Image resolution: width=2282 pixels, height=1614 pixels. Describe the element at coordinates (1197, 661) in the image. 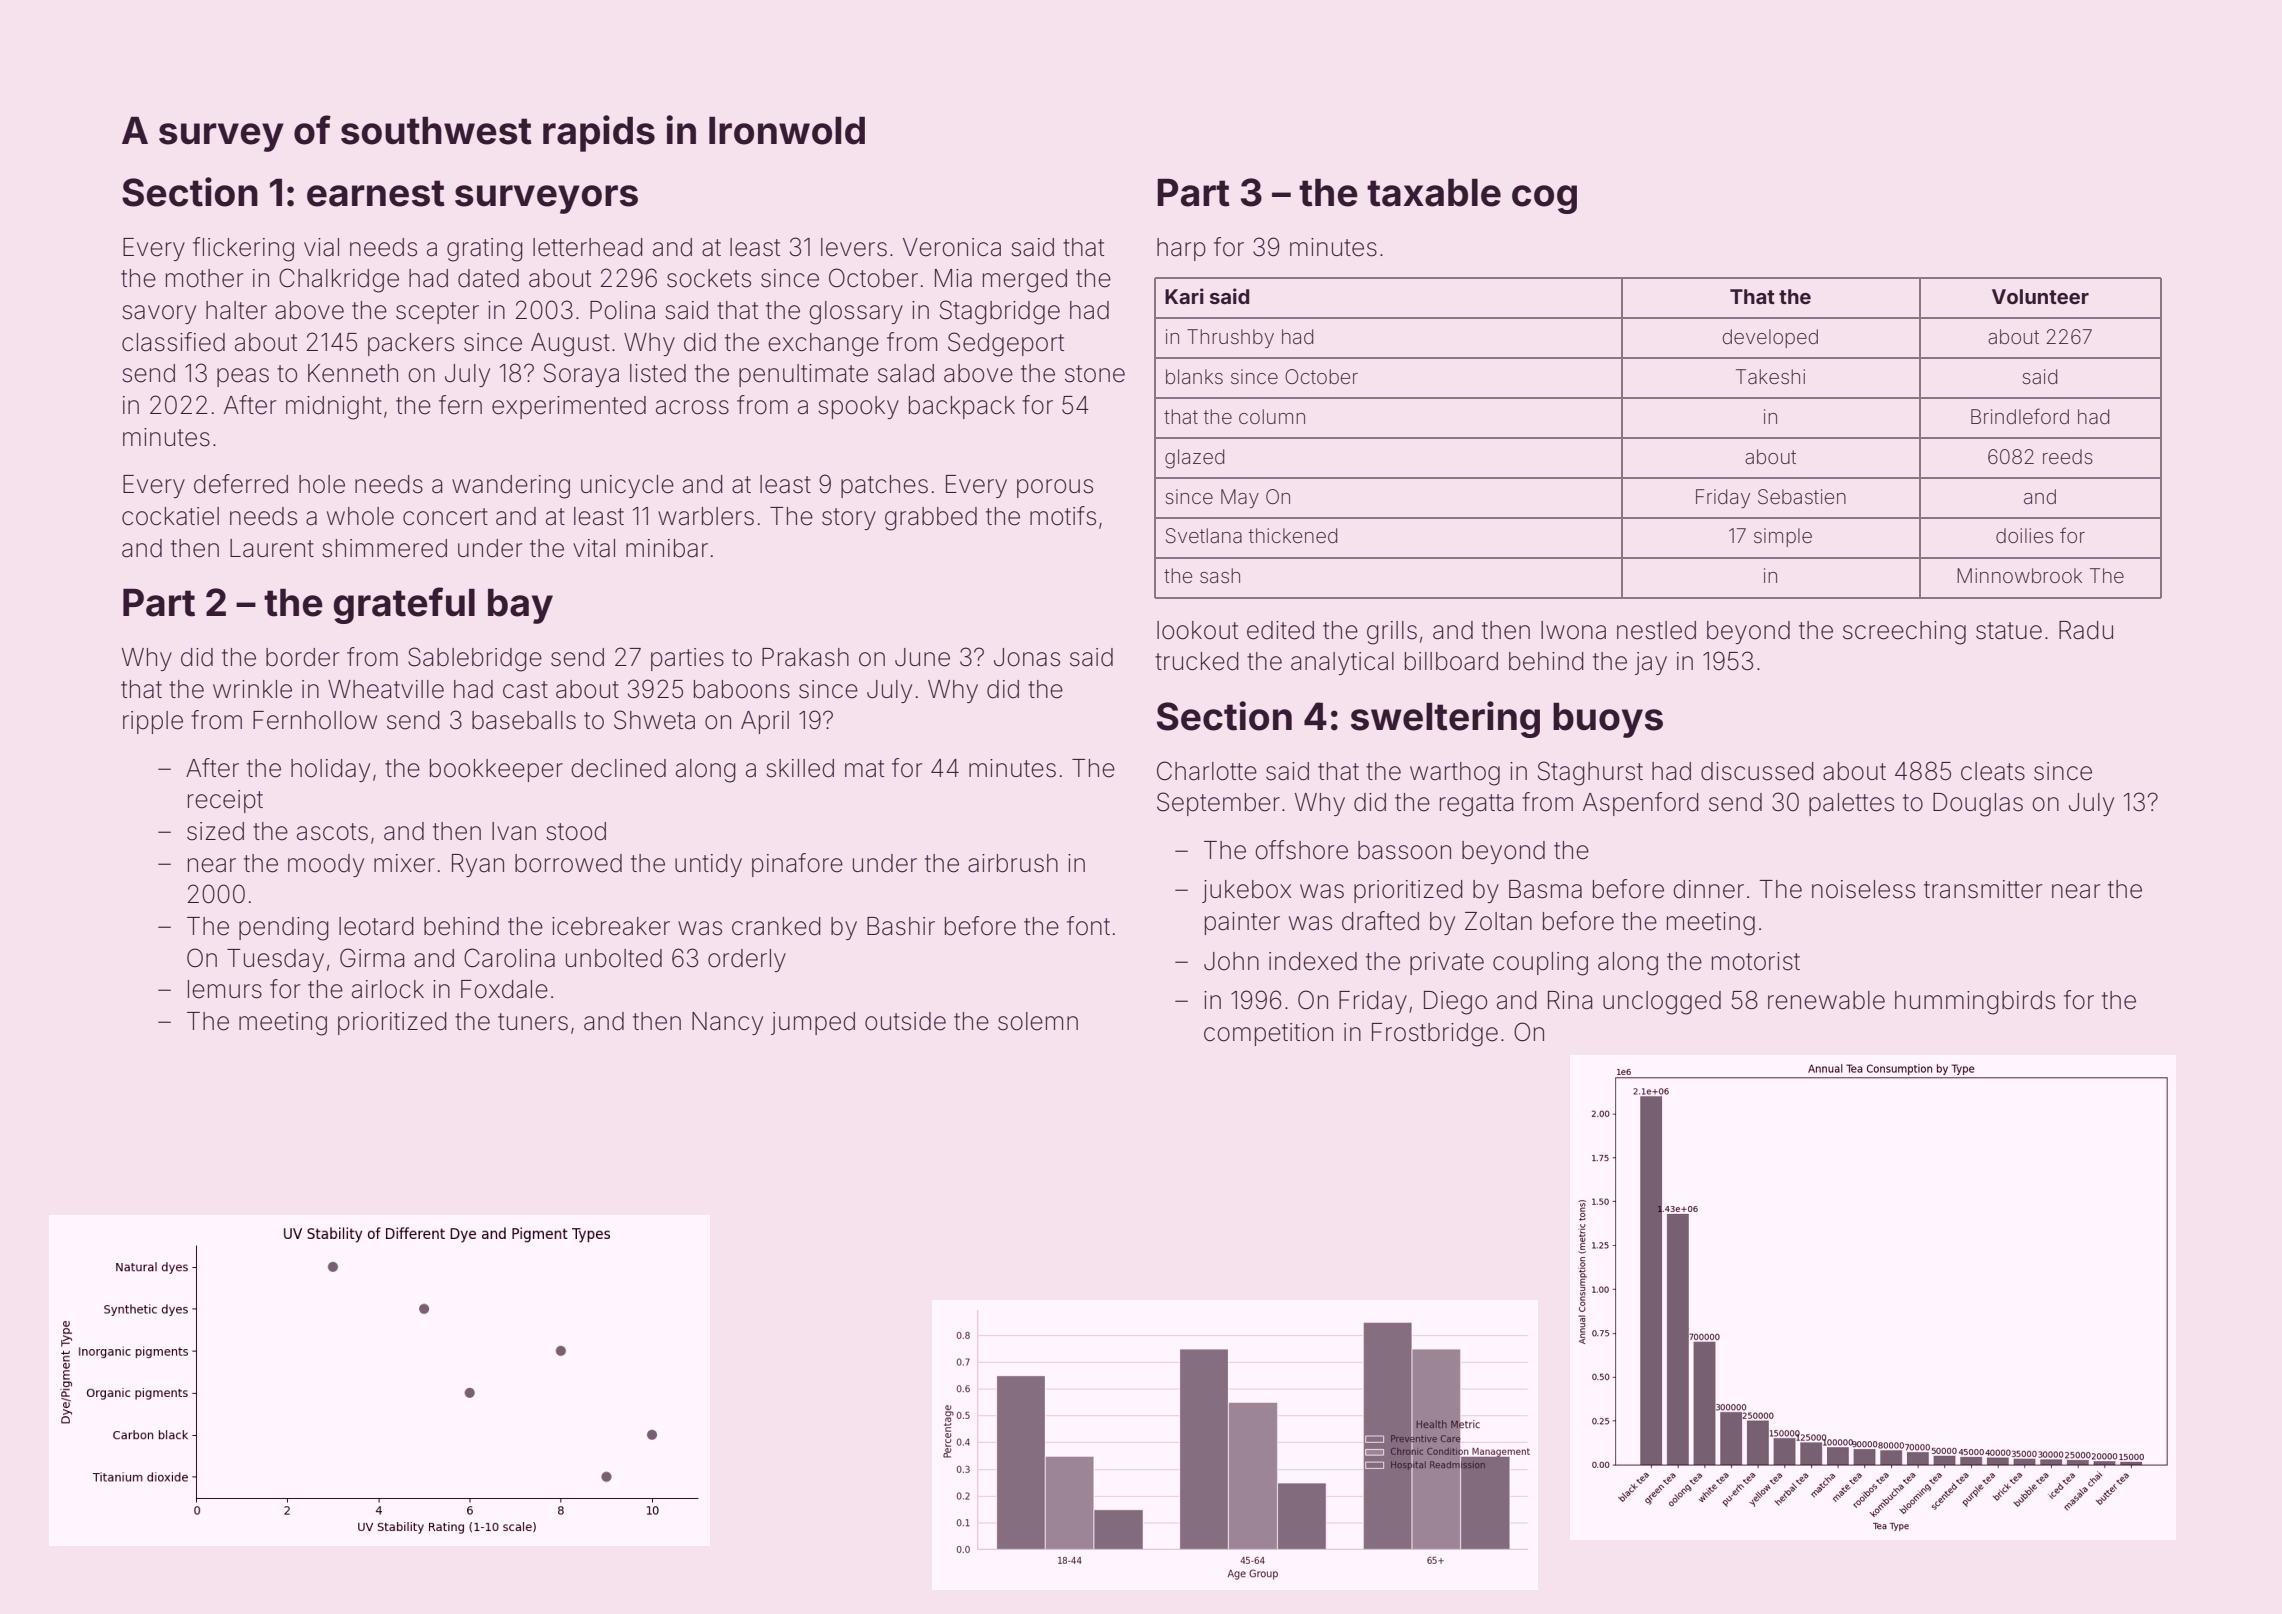

I see `trucked` at that location.
